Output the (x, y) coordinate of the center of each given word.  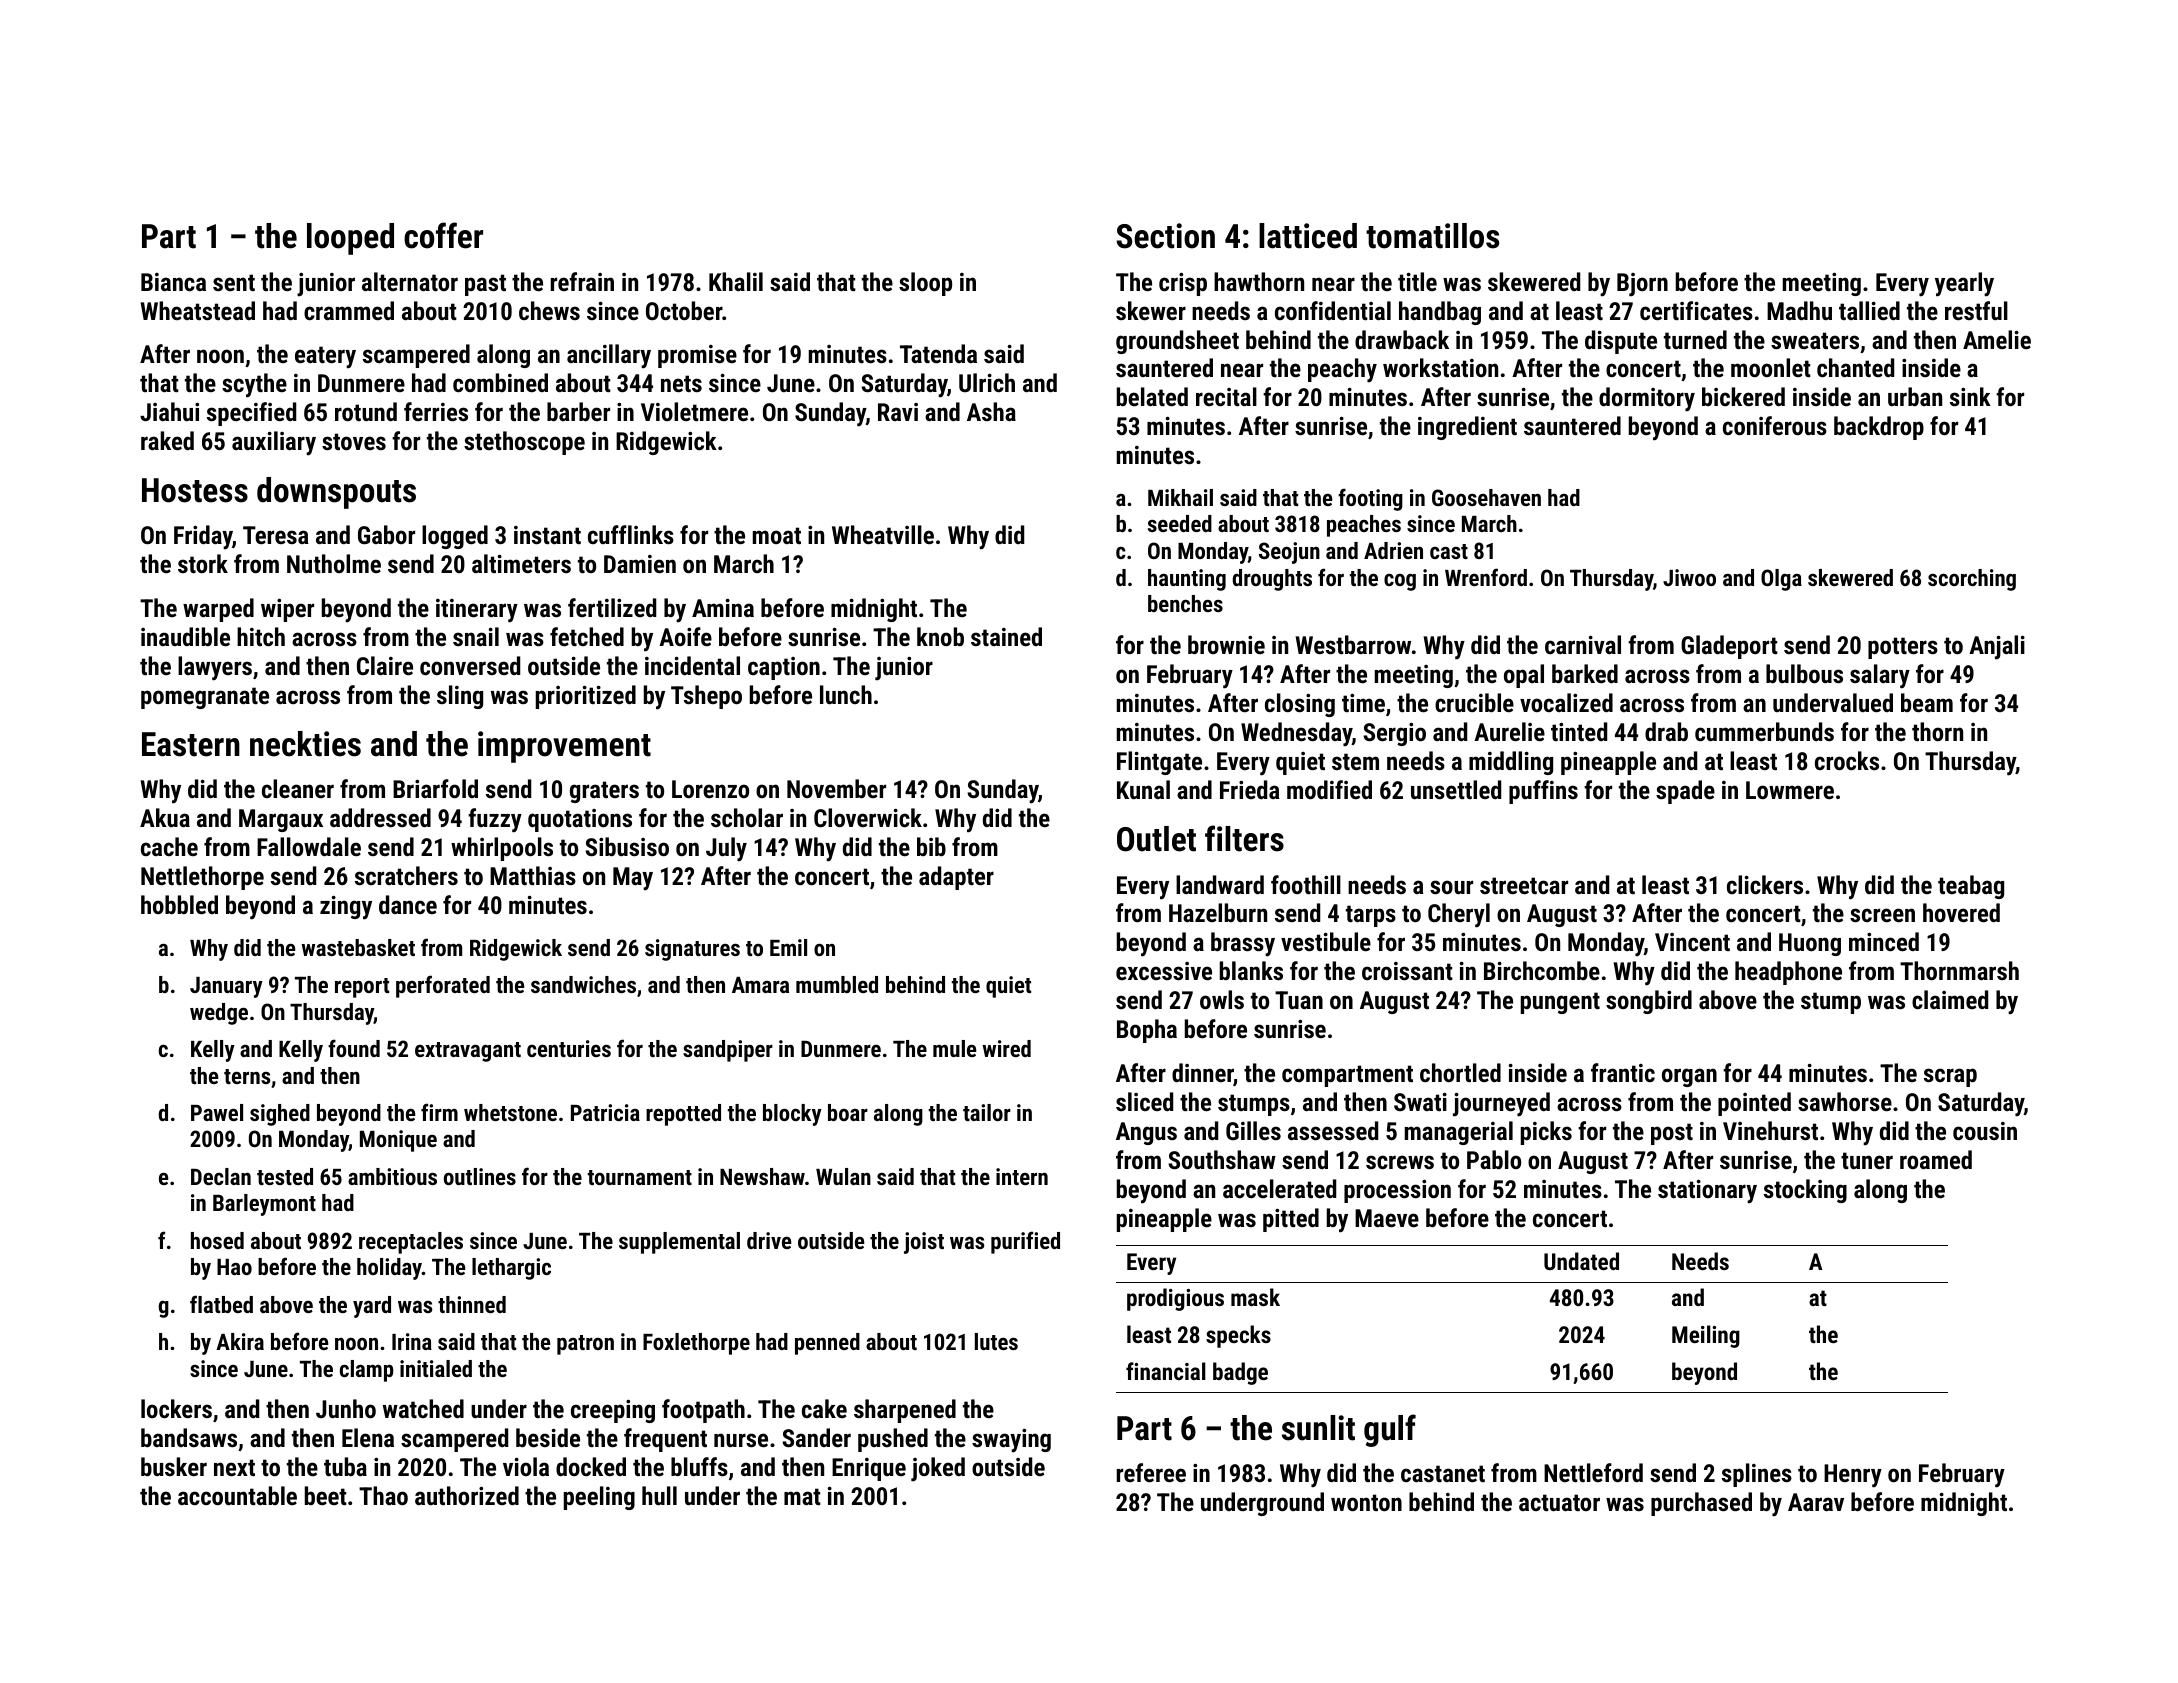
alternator (410, 281)
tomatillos (1432, 236)
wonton (1366, 1502)
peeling (599, 1498)
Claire (385, 665)
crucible (1474, 702)
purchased (1701, 1504)
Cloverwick (868, 817)
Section (1166, 236)
